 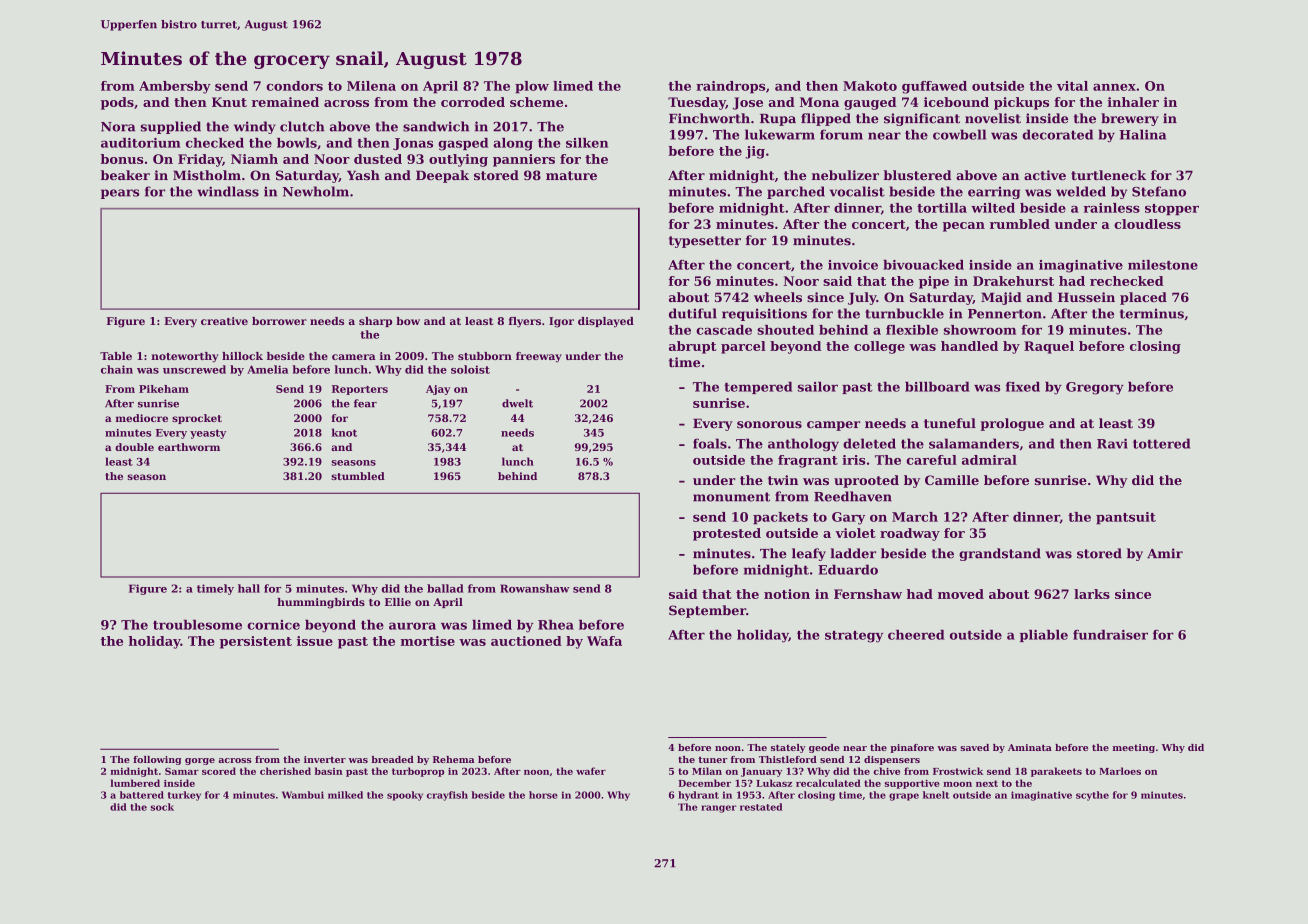 What do you see at coordinates (1092, 796) in the screenshot?
I see `scythe` at bounding box center [1092, 796].
